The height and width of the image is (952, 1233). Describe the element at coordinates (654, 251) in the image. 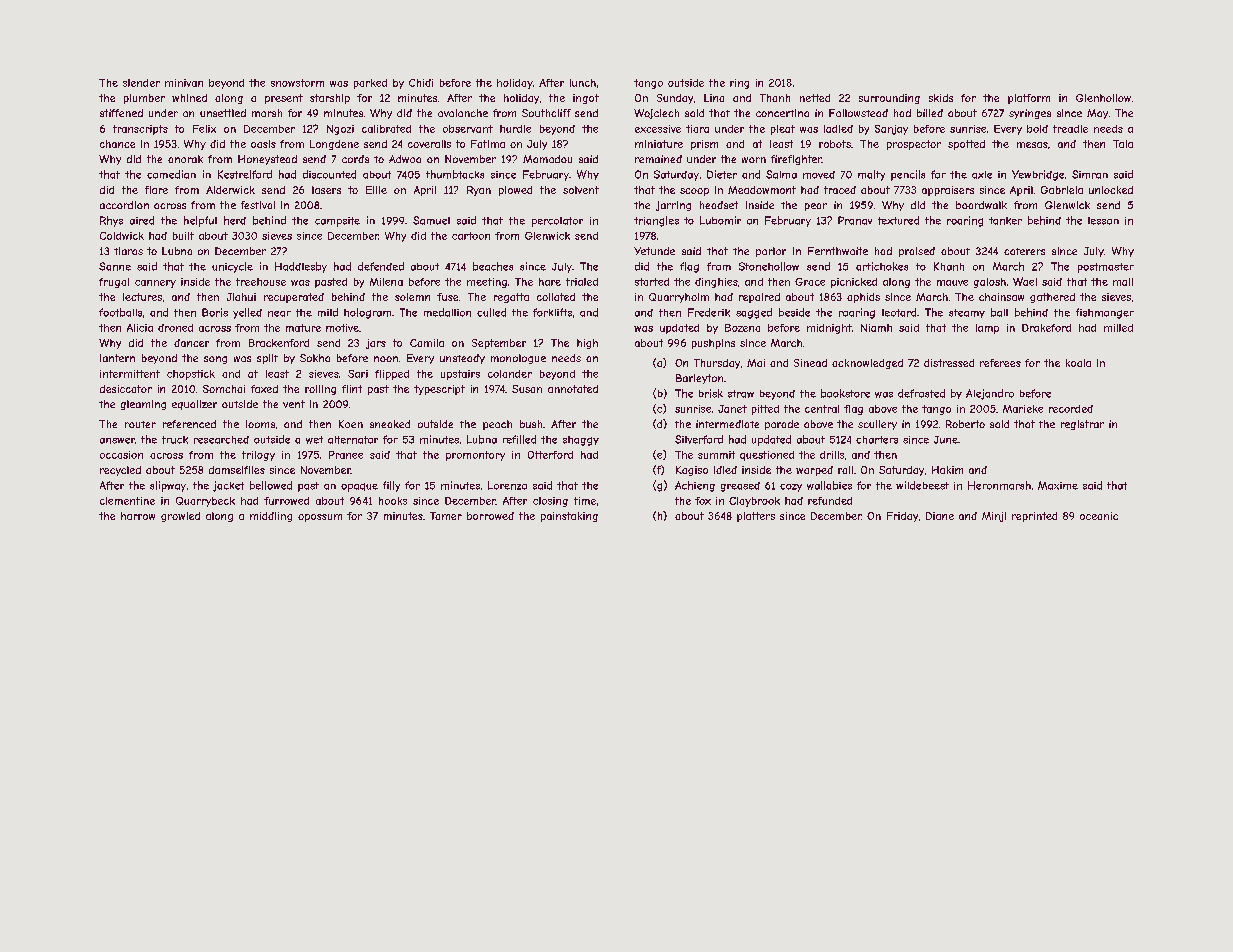

I see `Yetunde` at that location.
